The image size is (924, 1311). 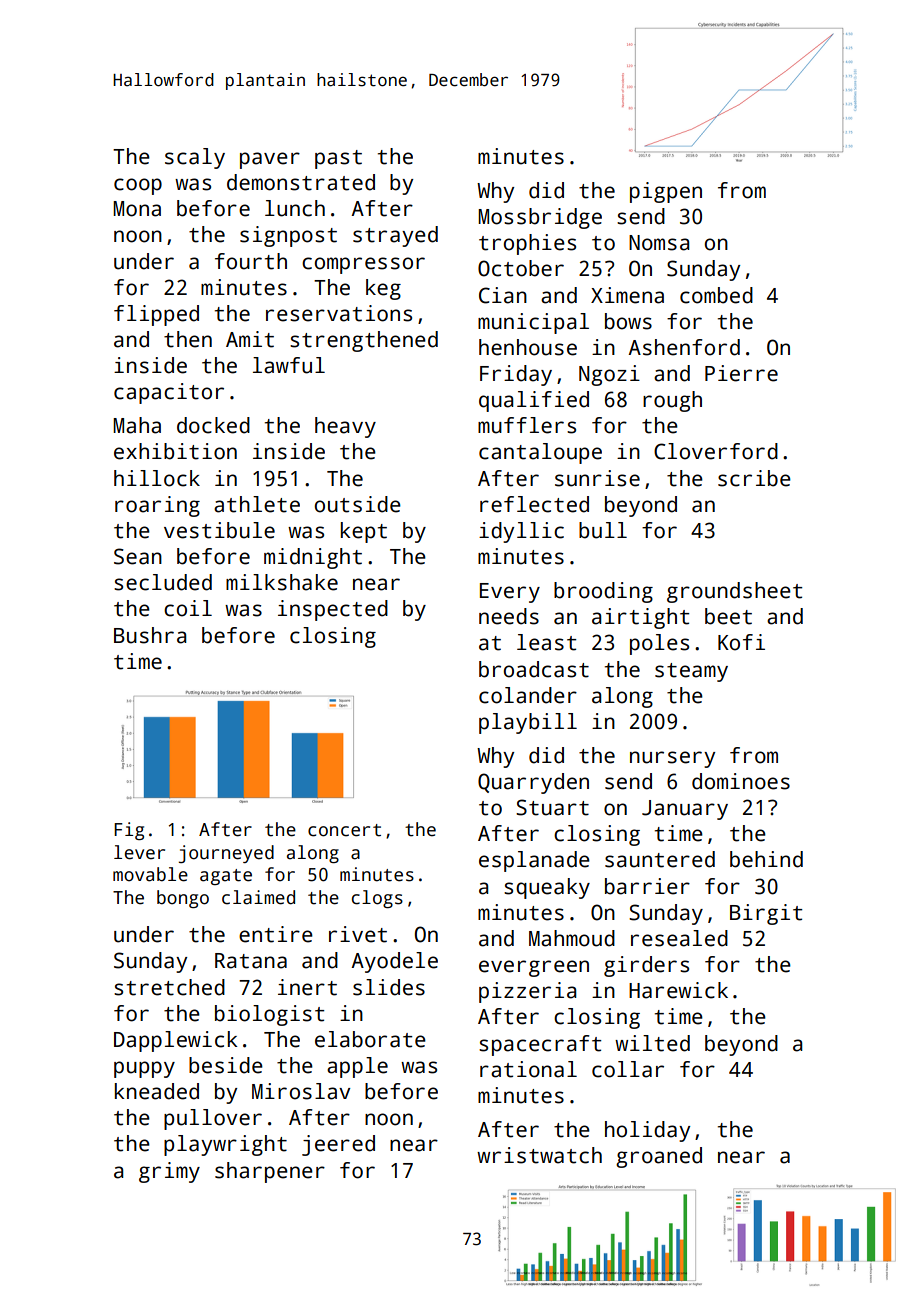 What do you see at coordinates (534, 669) in the page?
I see `broadcast` at bounding box center [534, 669].
